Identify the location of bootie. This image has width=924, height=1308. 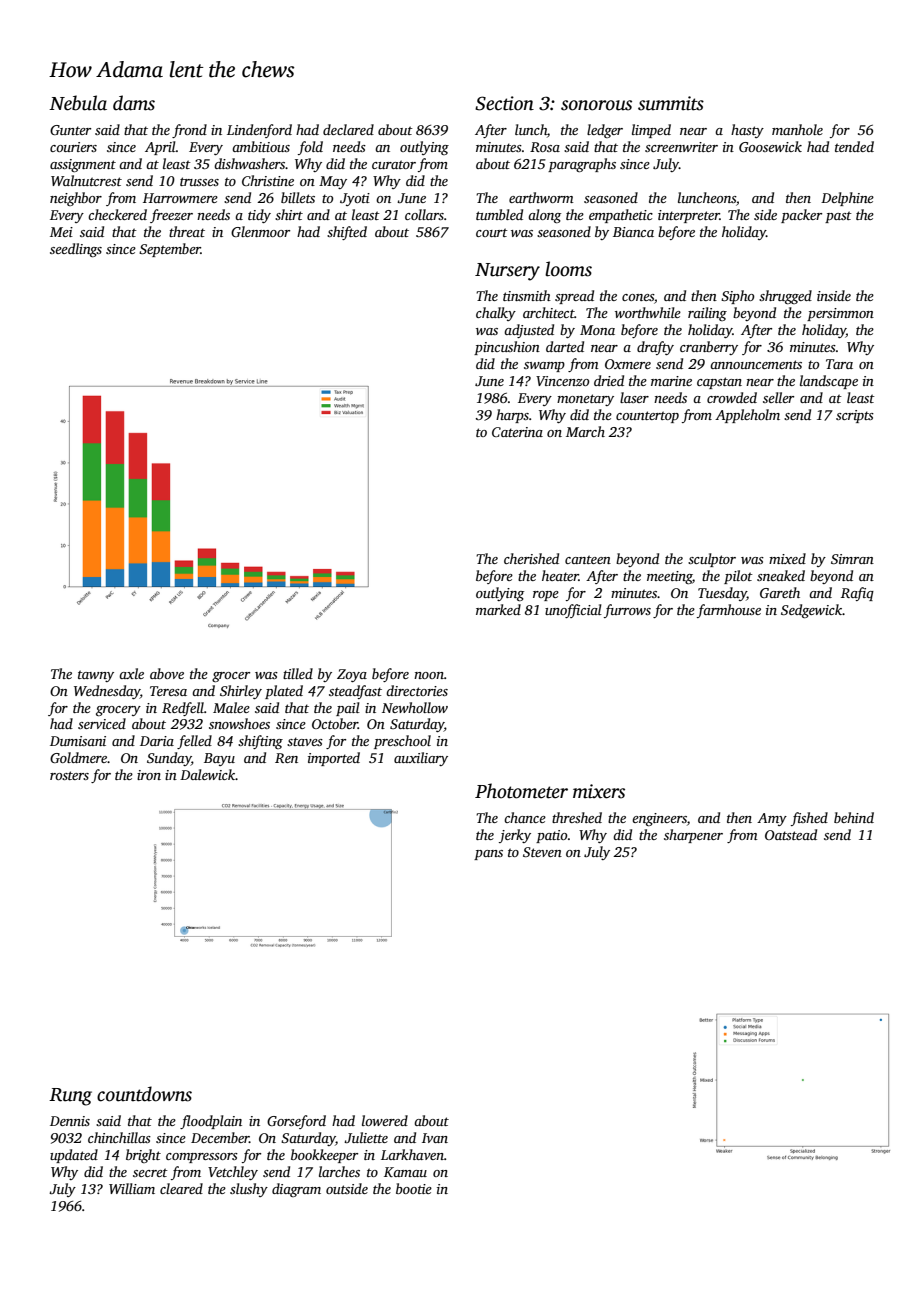
(414, 1188).
